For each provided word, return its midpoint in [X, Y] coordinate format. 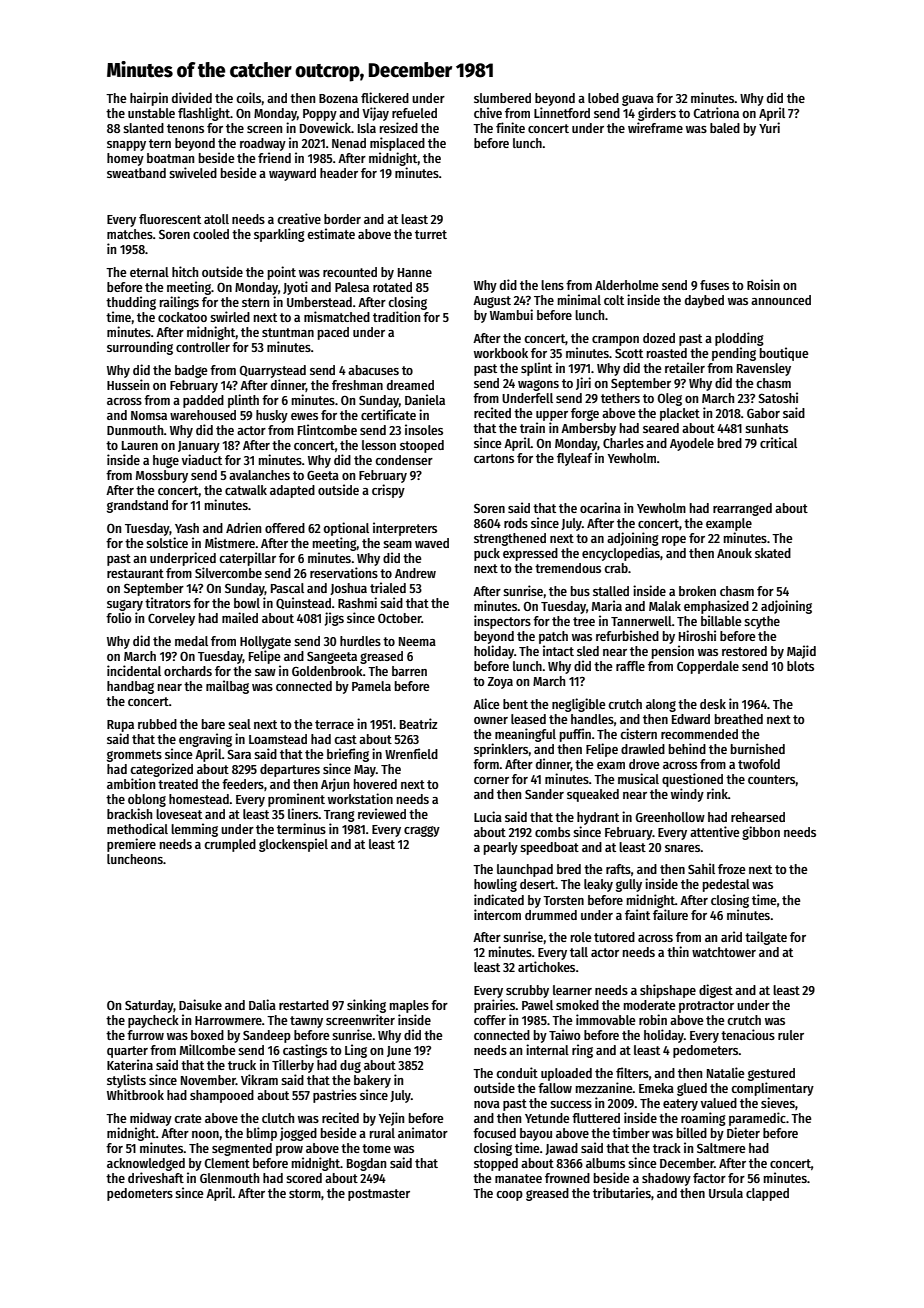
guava [638, 100]
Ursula [726, 1193]
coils [249, 97]
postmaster [379, 1195]
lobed [603, 98]
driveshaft [156, 1177]
